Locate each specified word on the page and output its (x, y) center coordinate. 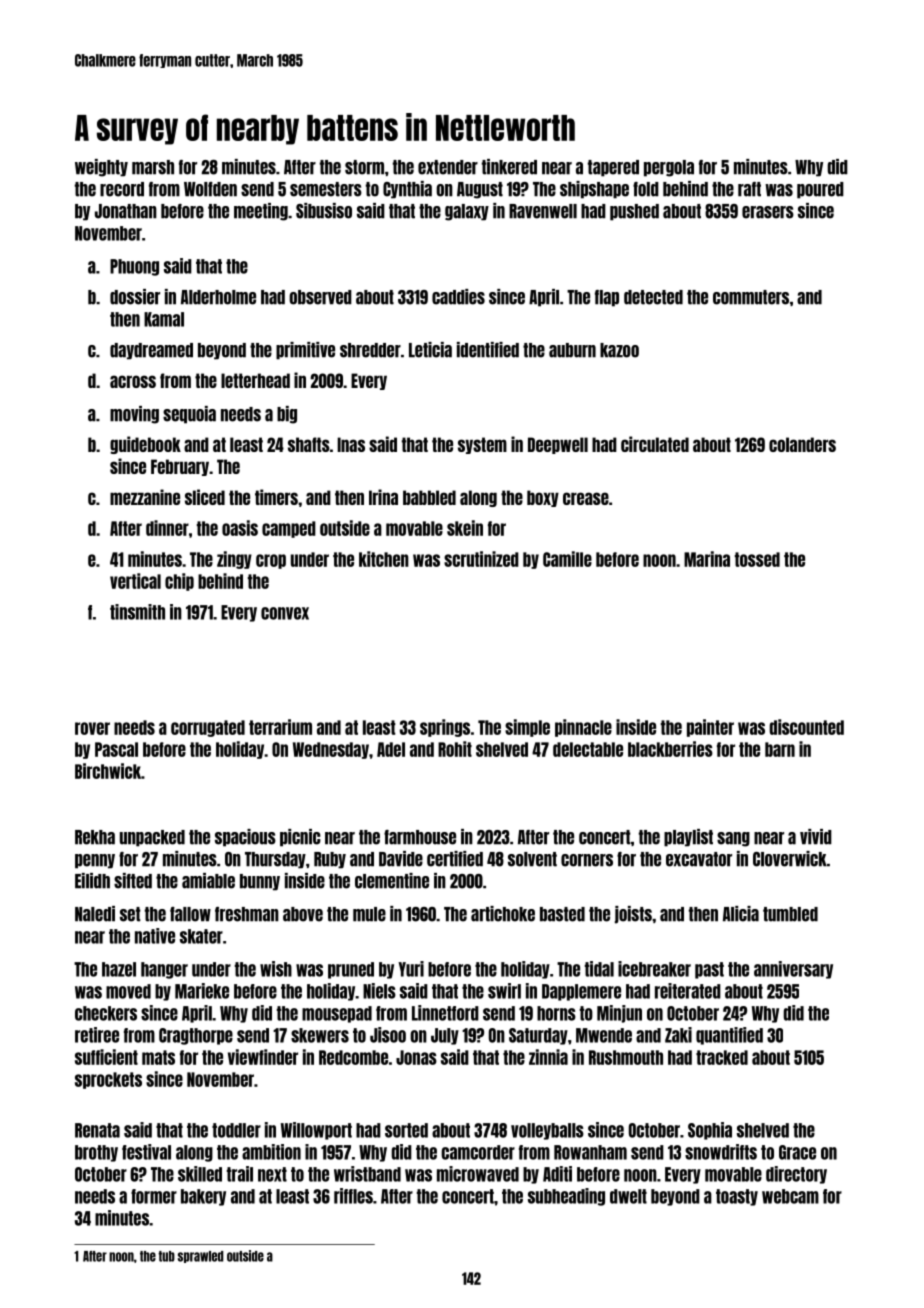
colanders (802, 444)
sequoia (189, 415)
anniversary (793, 970)
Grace (797, 1152)
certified (455, 859)
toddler (236, 1130)
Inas (351, 444)
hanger (164, 970)
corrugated (208, 728)
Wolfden (210, 189)
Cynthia (407, 190)
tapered (613, 168)
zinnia (548, 1057)
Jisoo (388, 1035)
